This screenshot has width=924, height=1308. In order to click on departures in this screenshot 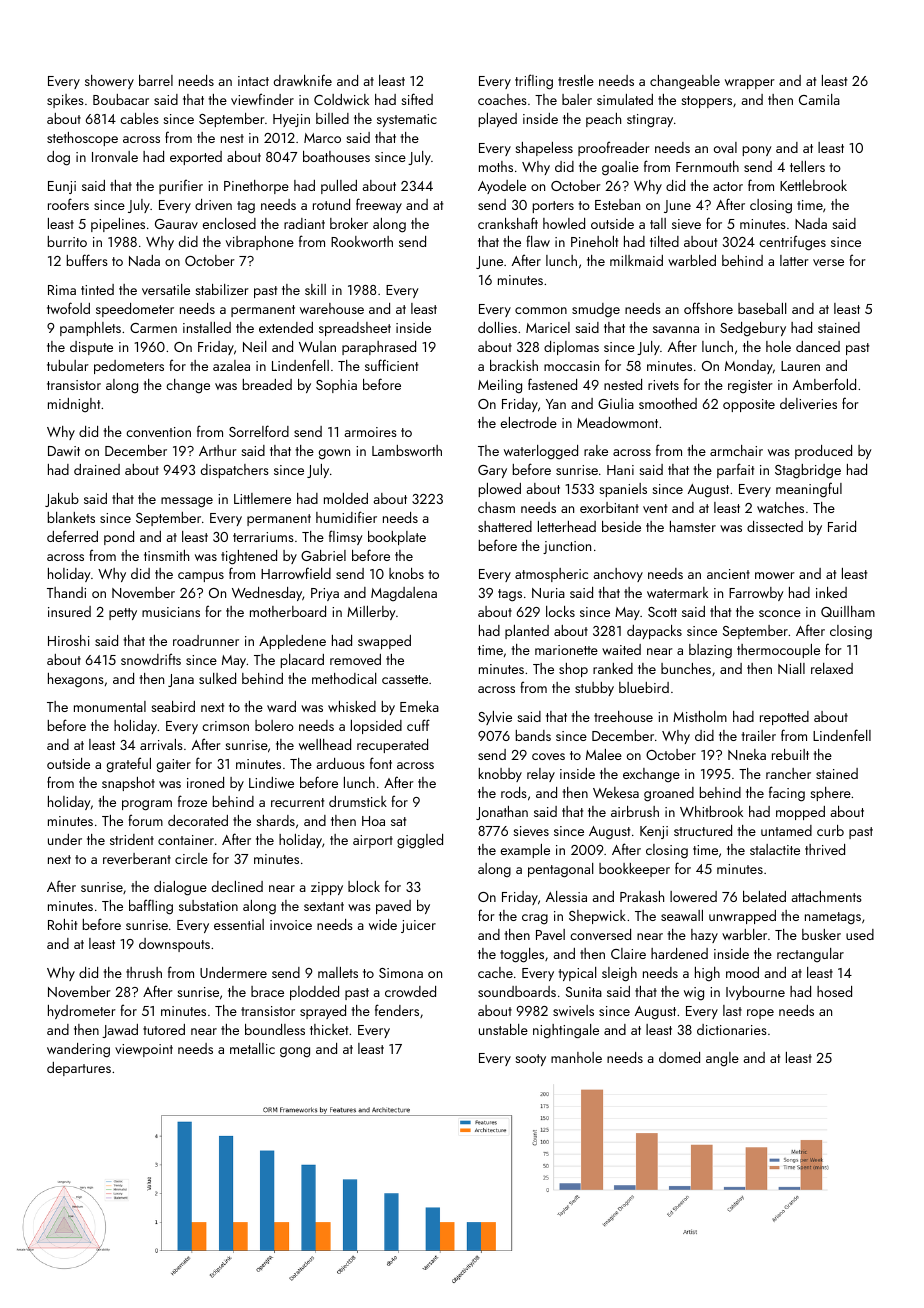, I will do `click(79, 1069)`.
